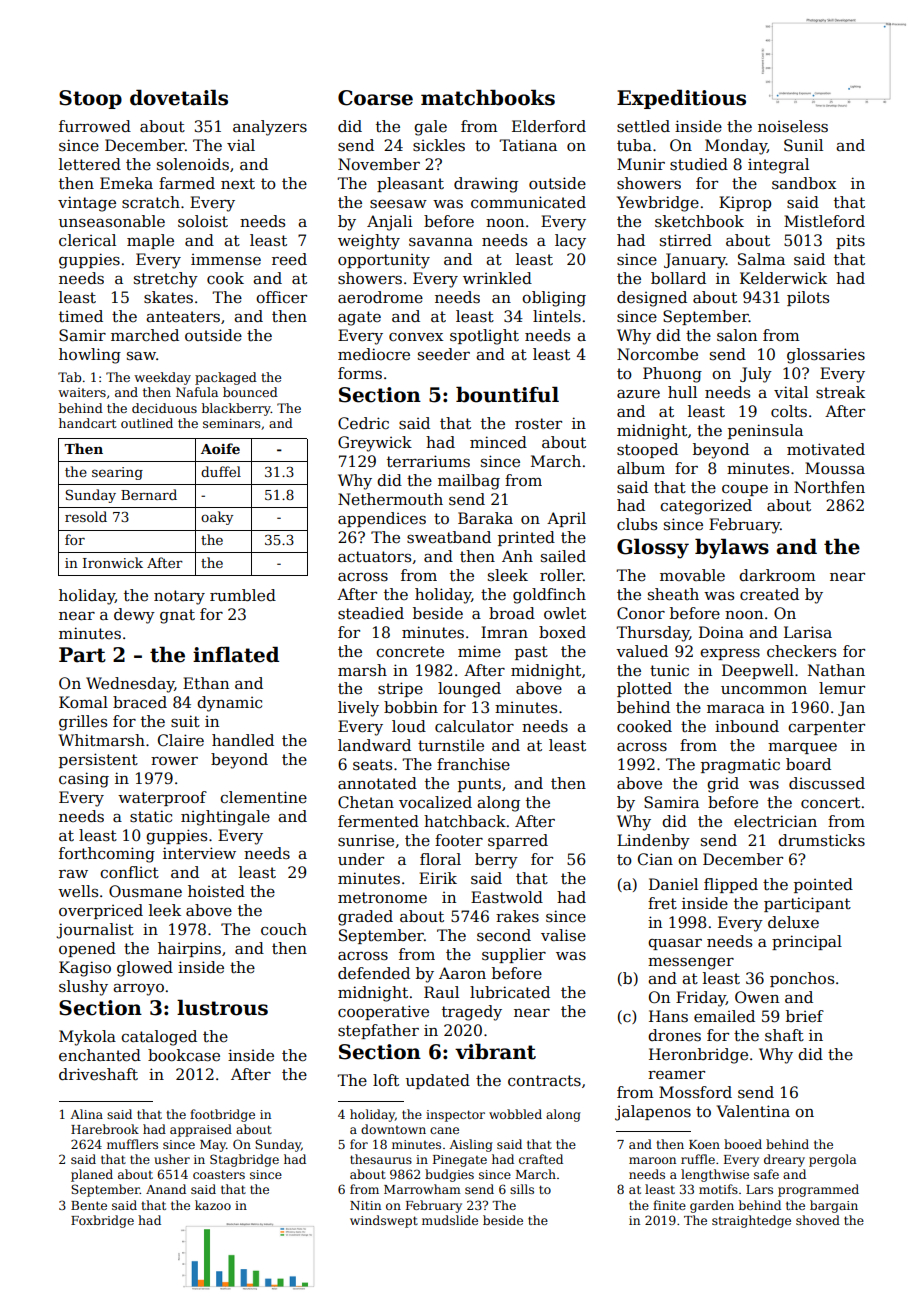  Describe the element at coordinates (132, 1144) in the image. I see `mufflers` at that location.
